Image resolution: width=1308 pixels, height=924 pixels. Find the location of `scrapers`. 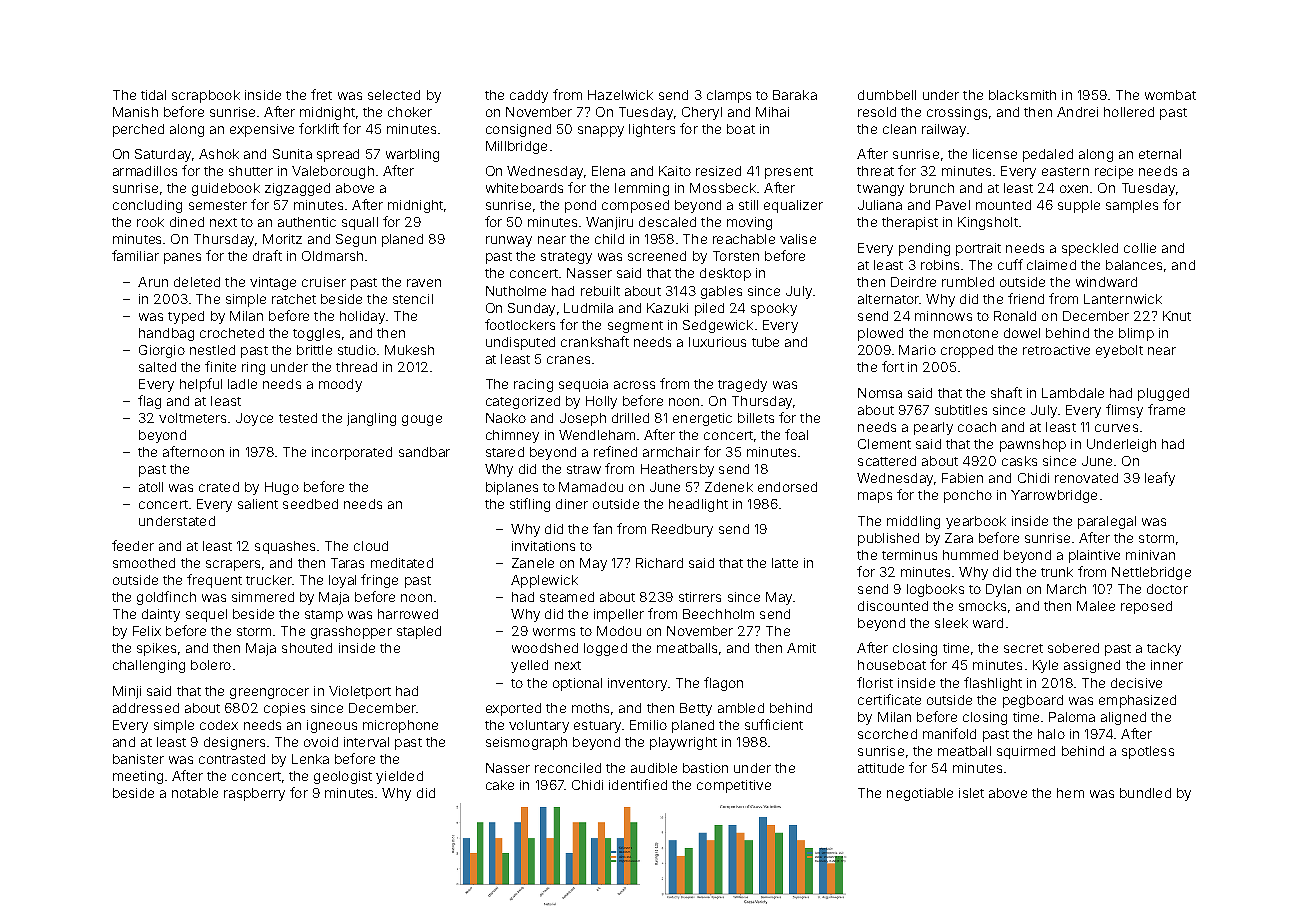

scrapers is located at coordinates (233, 565).
